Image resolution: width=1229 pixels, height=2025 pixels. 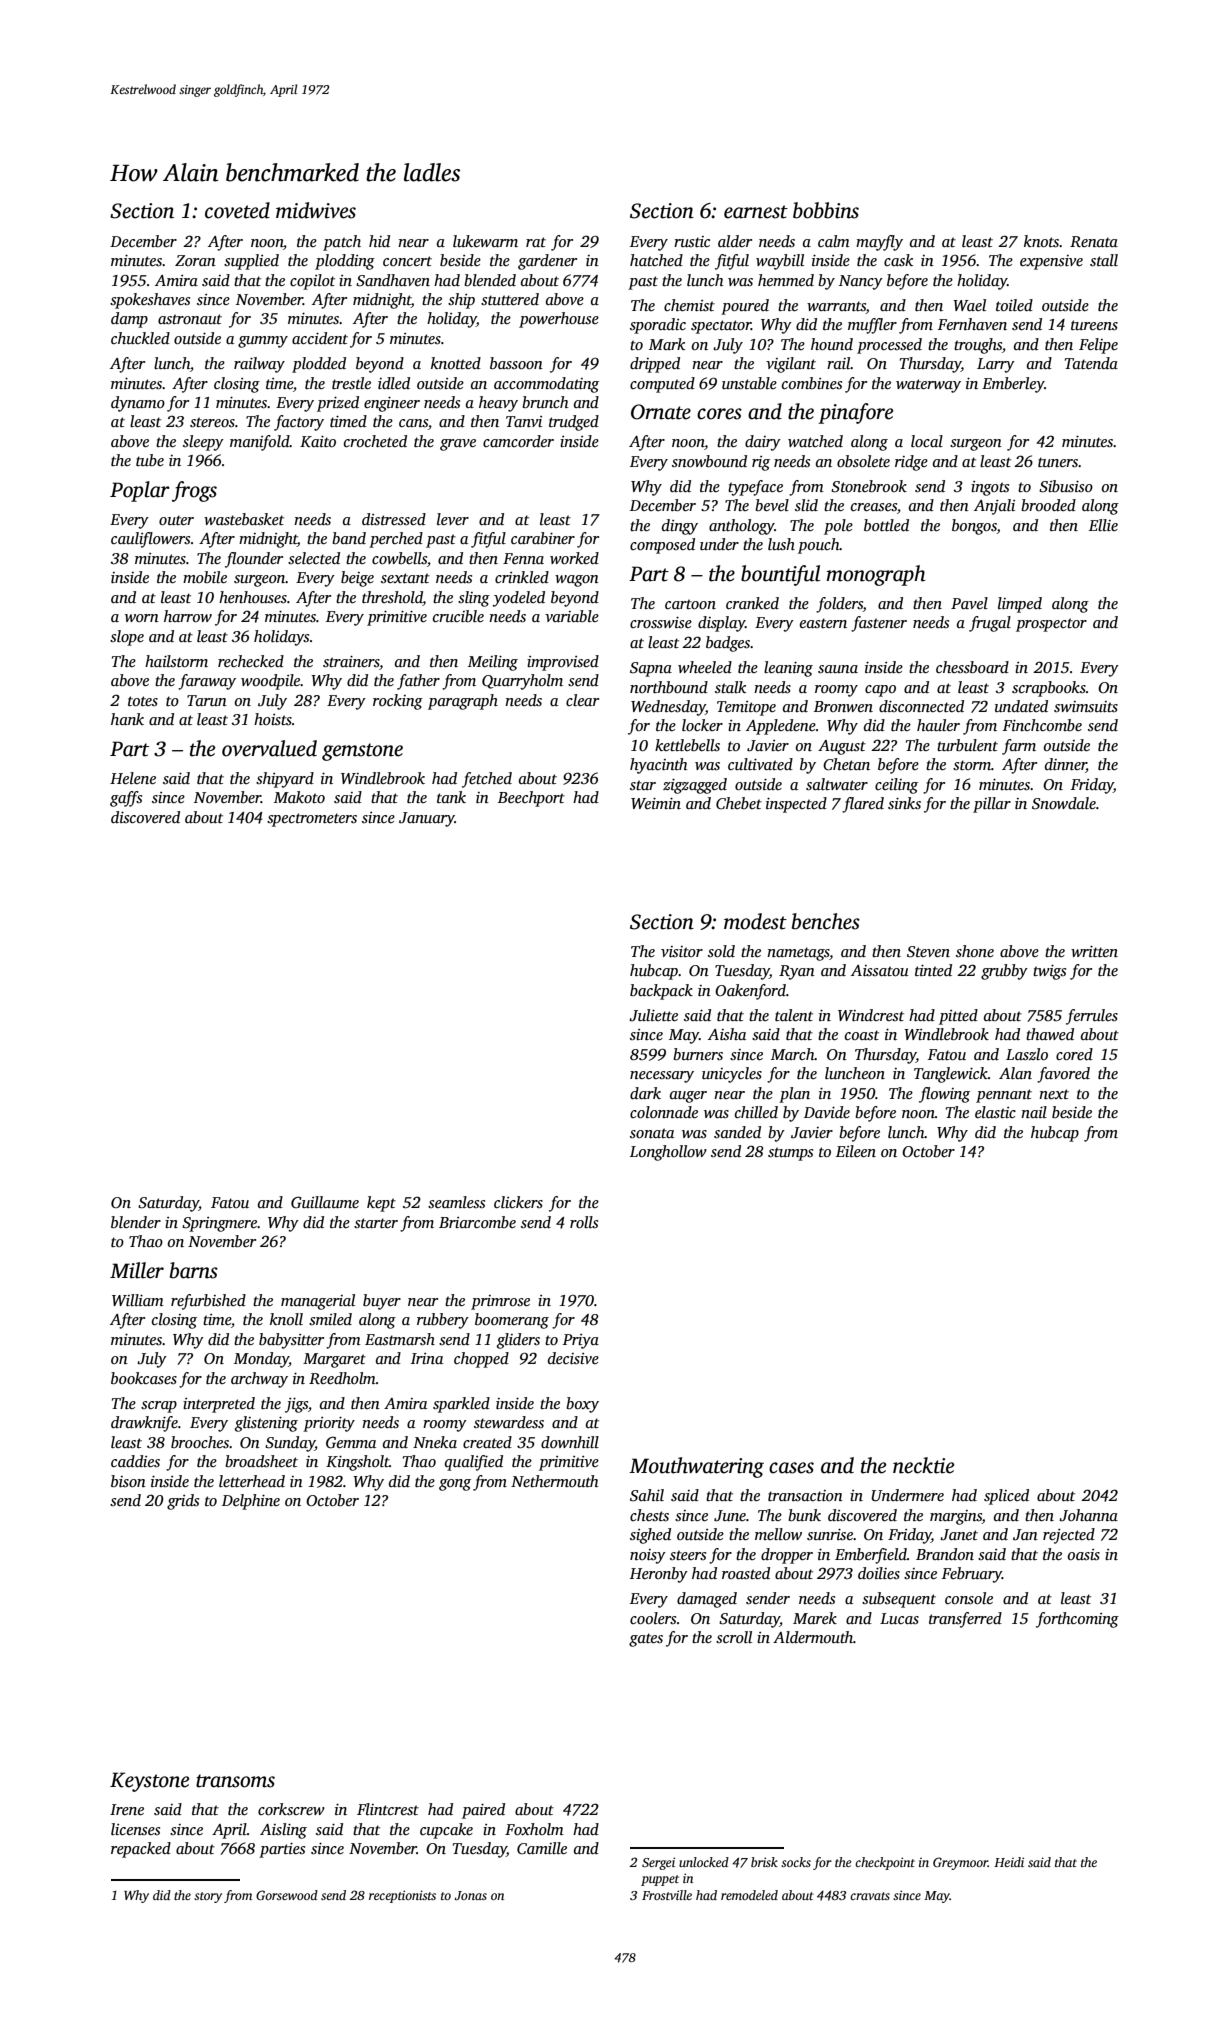 I want to click on prospector, so click(x=1051, y=625).
